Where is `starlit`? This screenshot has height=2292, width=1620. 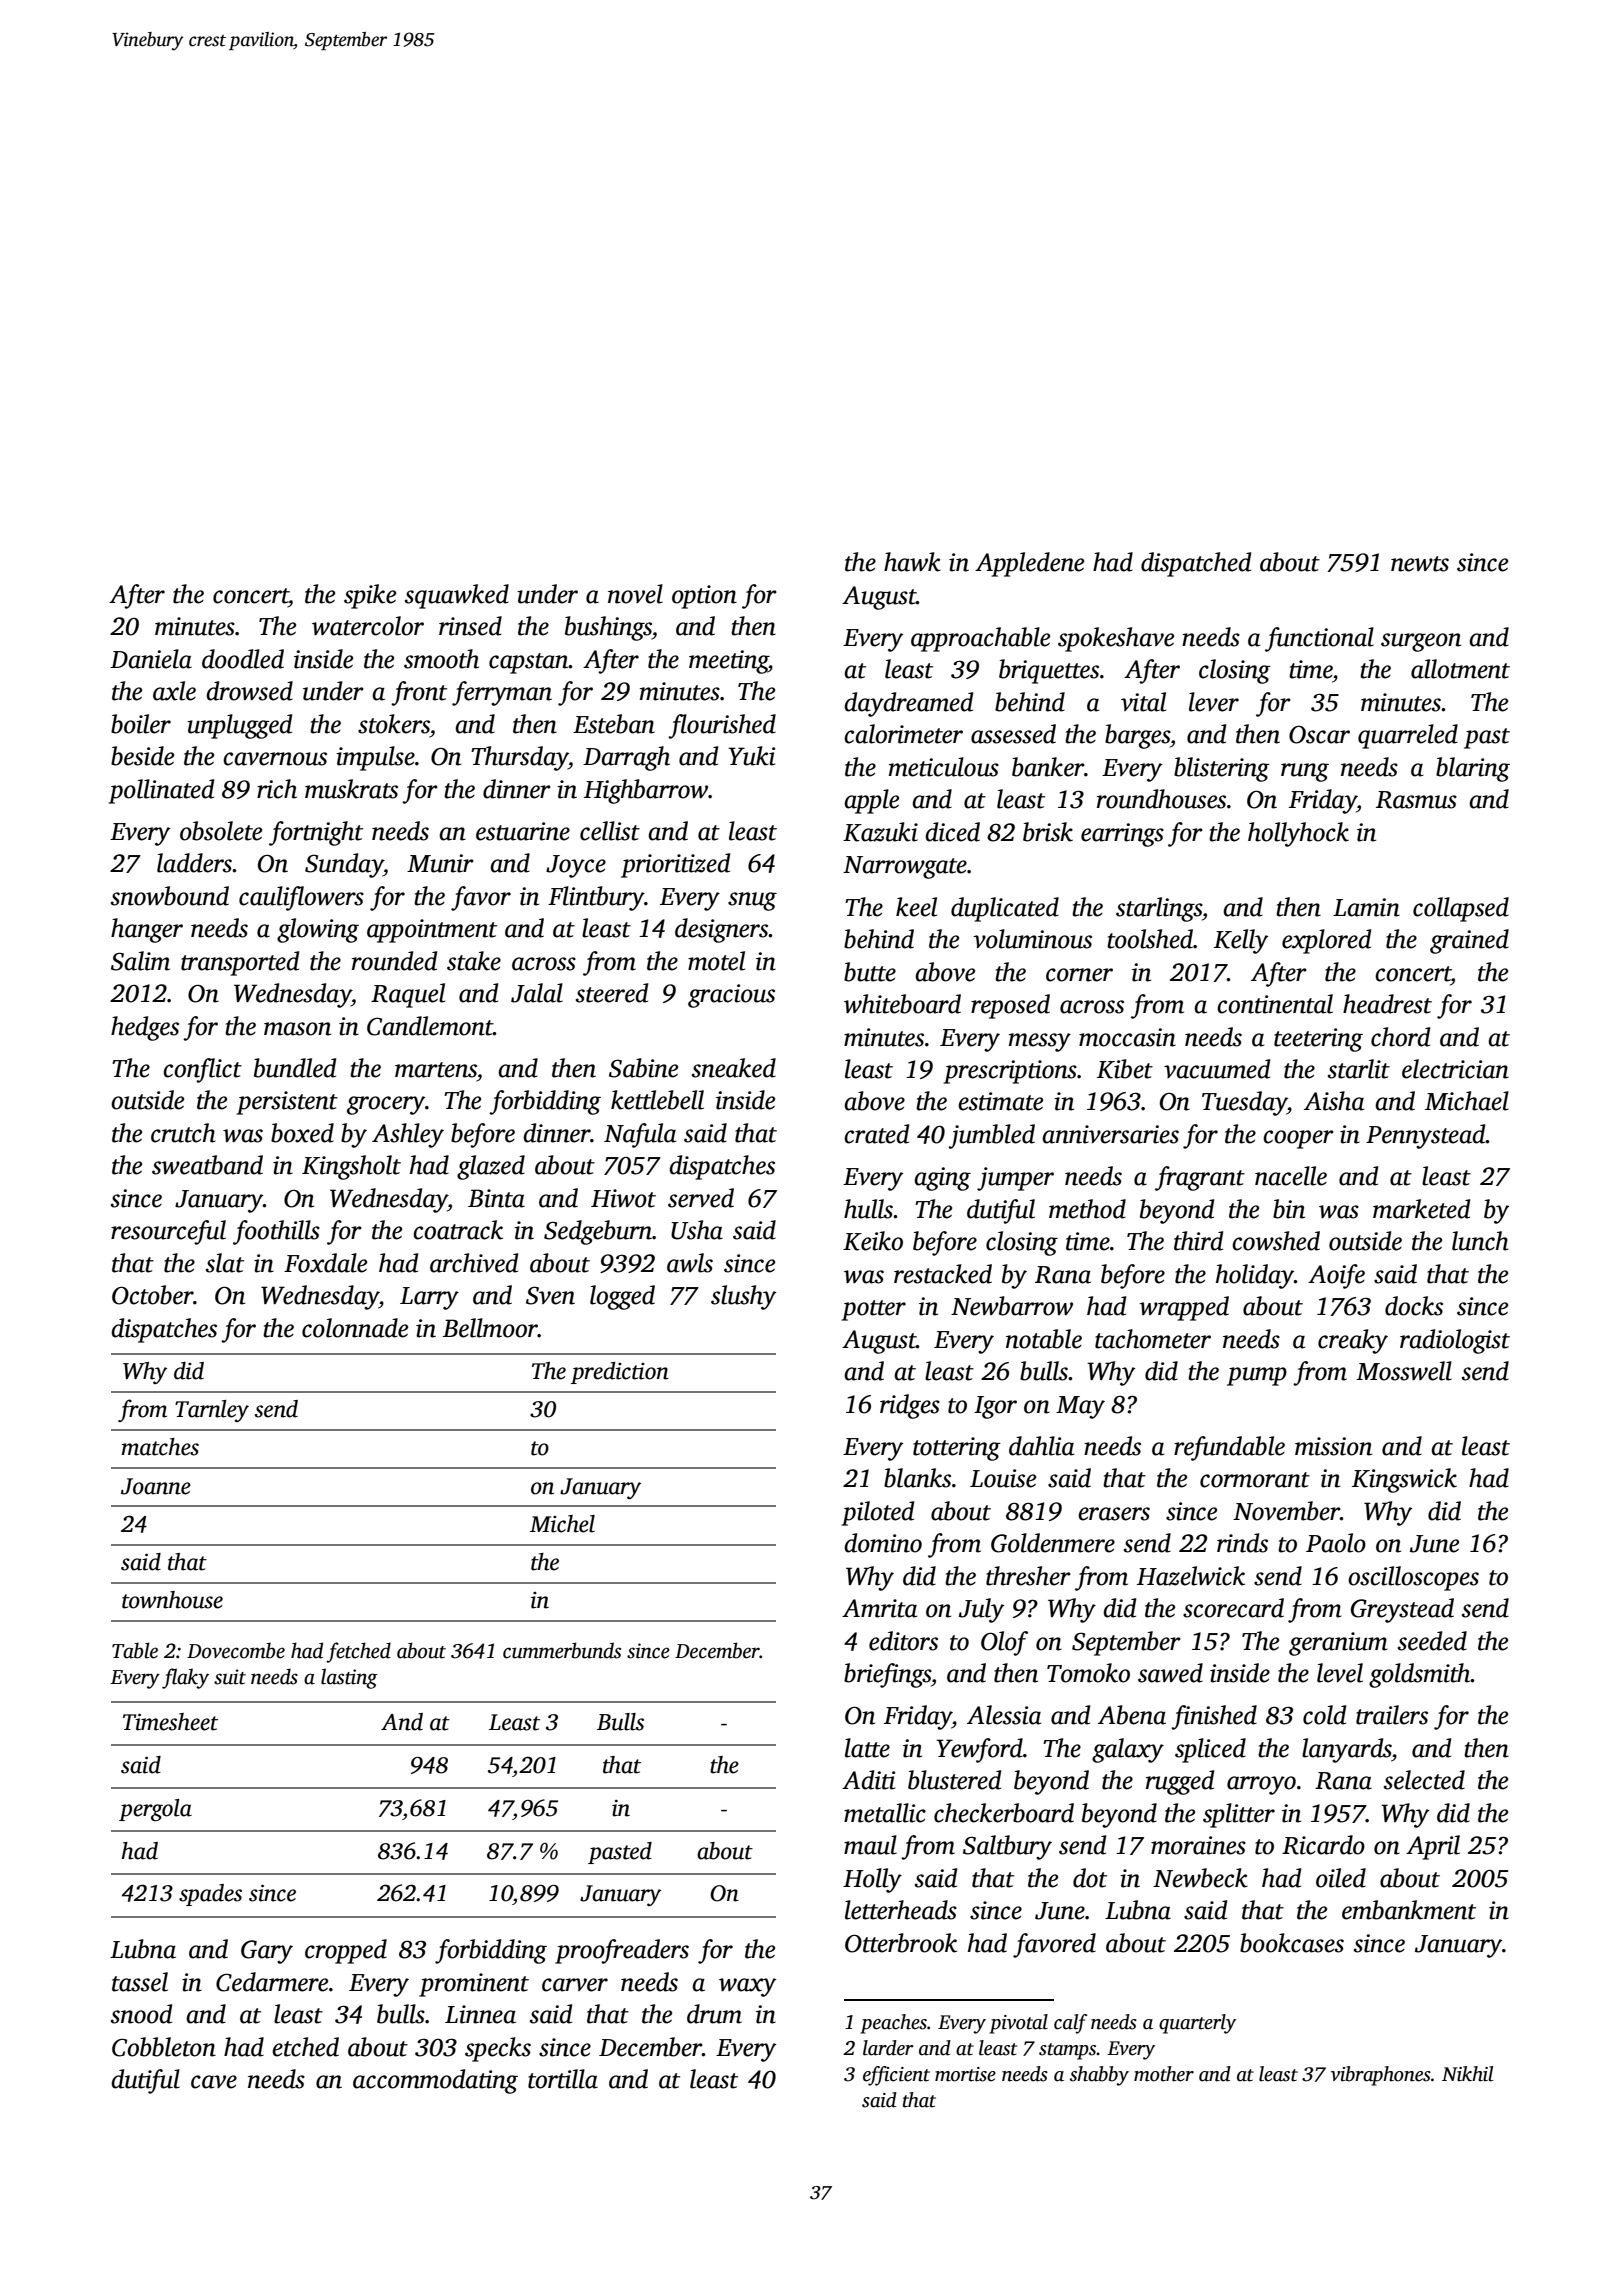
starlit is located at coordinates (1359, 1069).
